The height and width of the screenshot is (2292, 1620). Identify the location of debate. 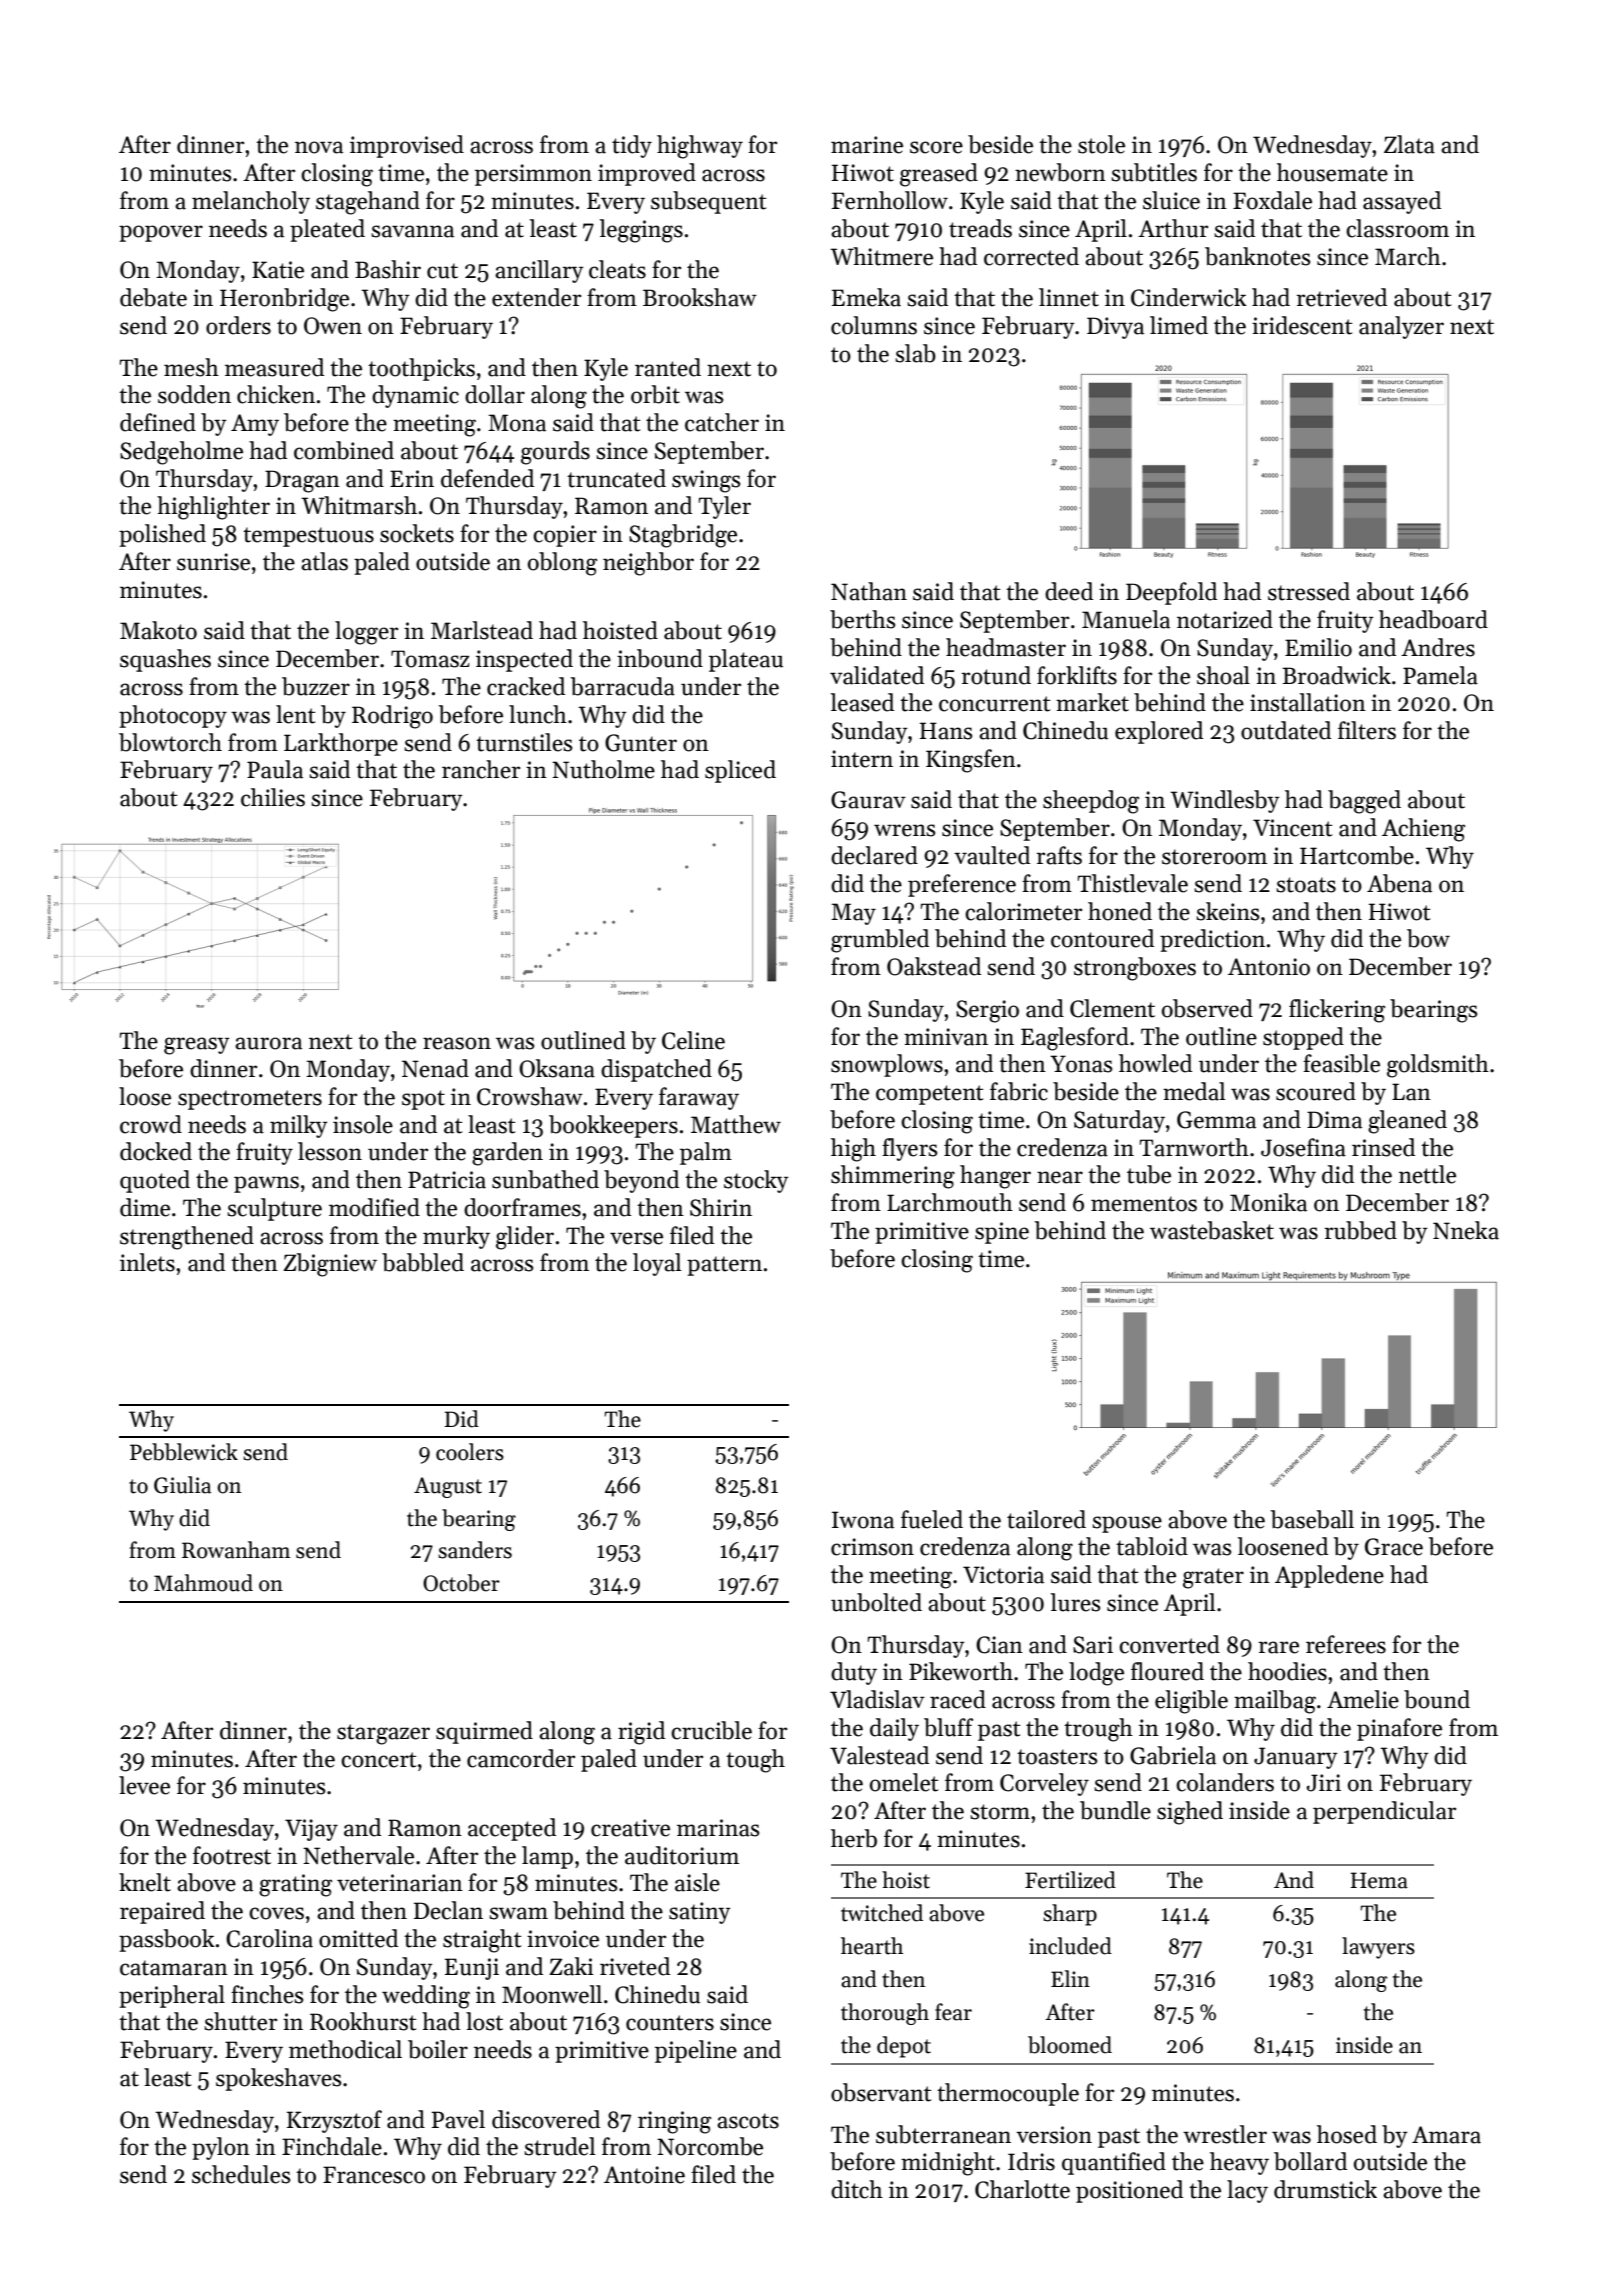
(153, 297).
